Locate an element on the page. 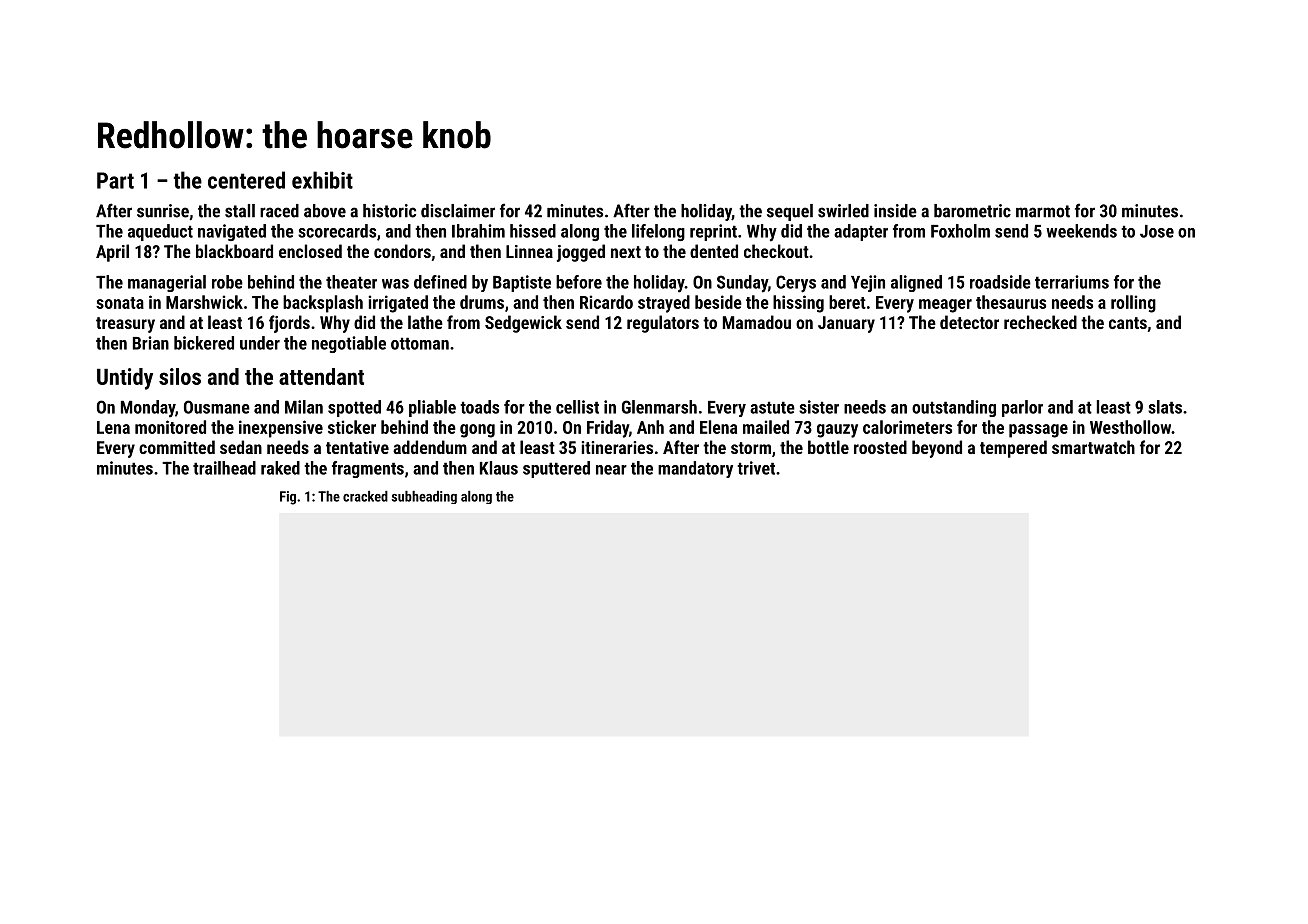  Sedgewick is located at coordinates (523, 324).
